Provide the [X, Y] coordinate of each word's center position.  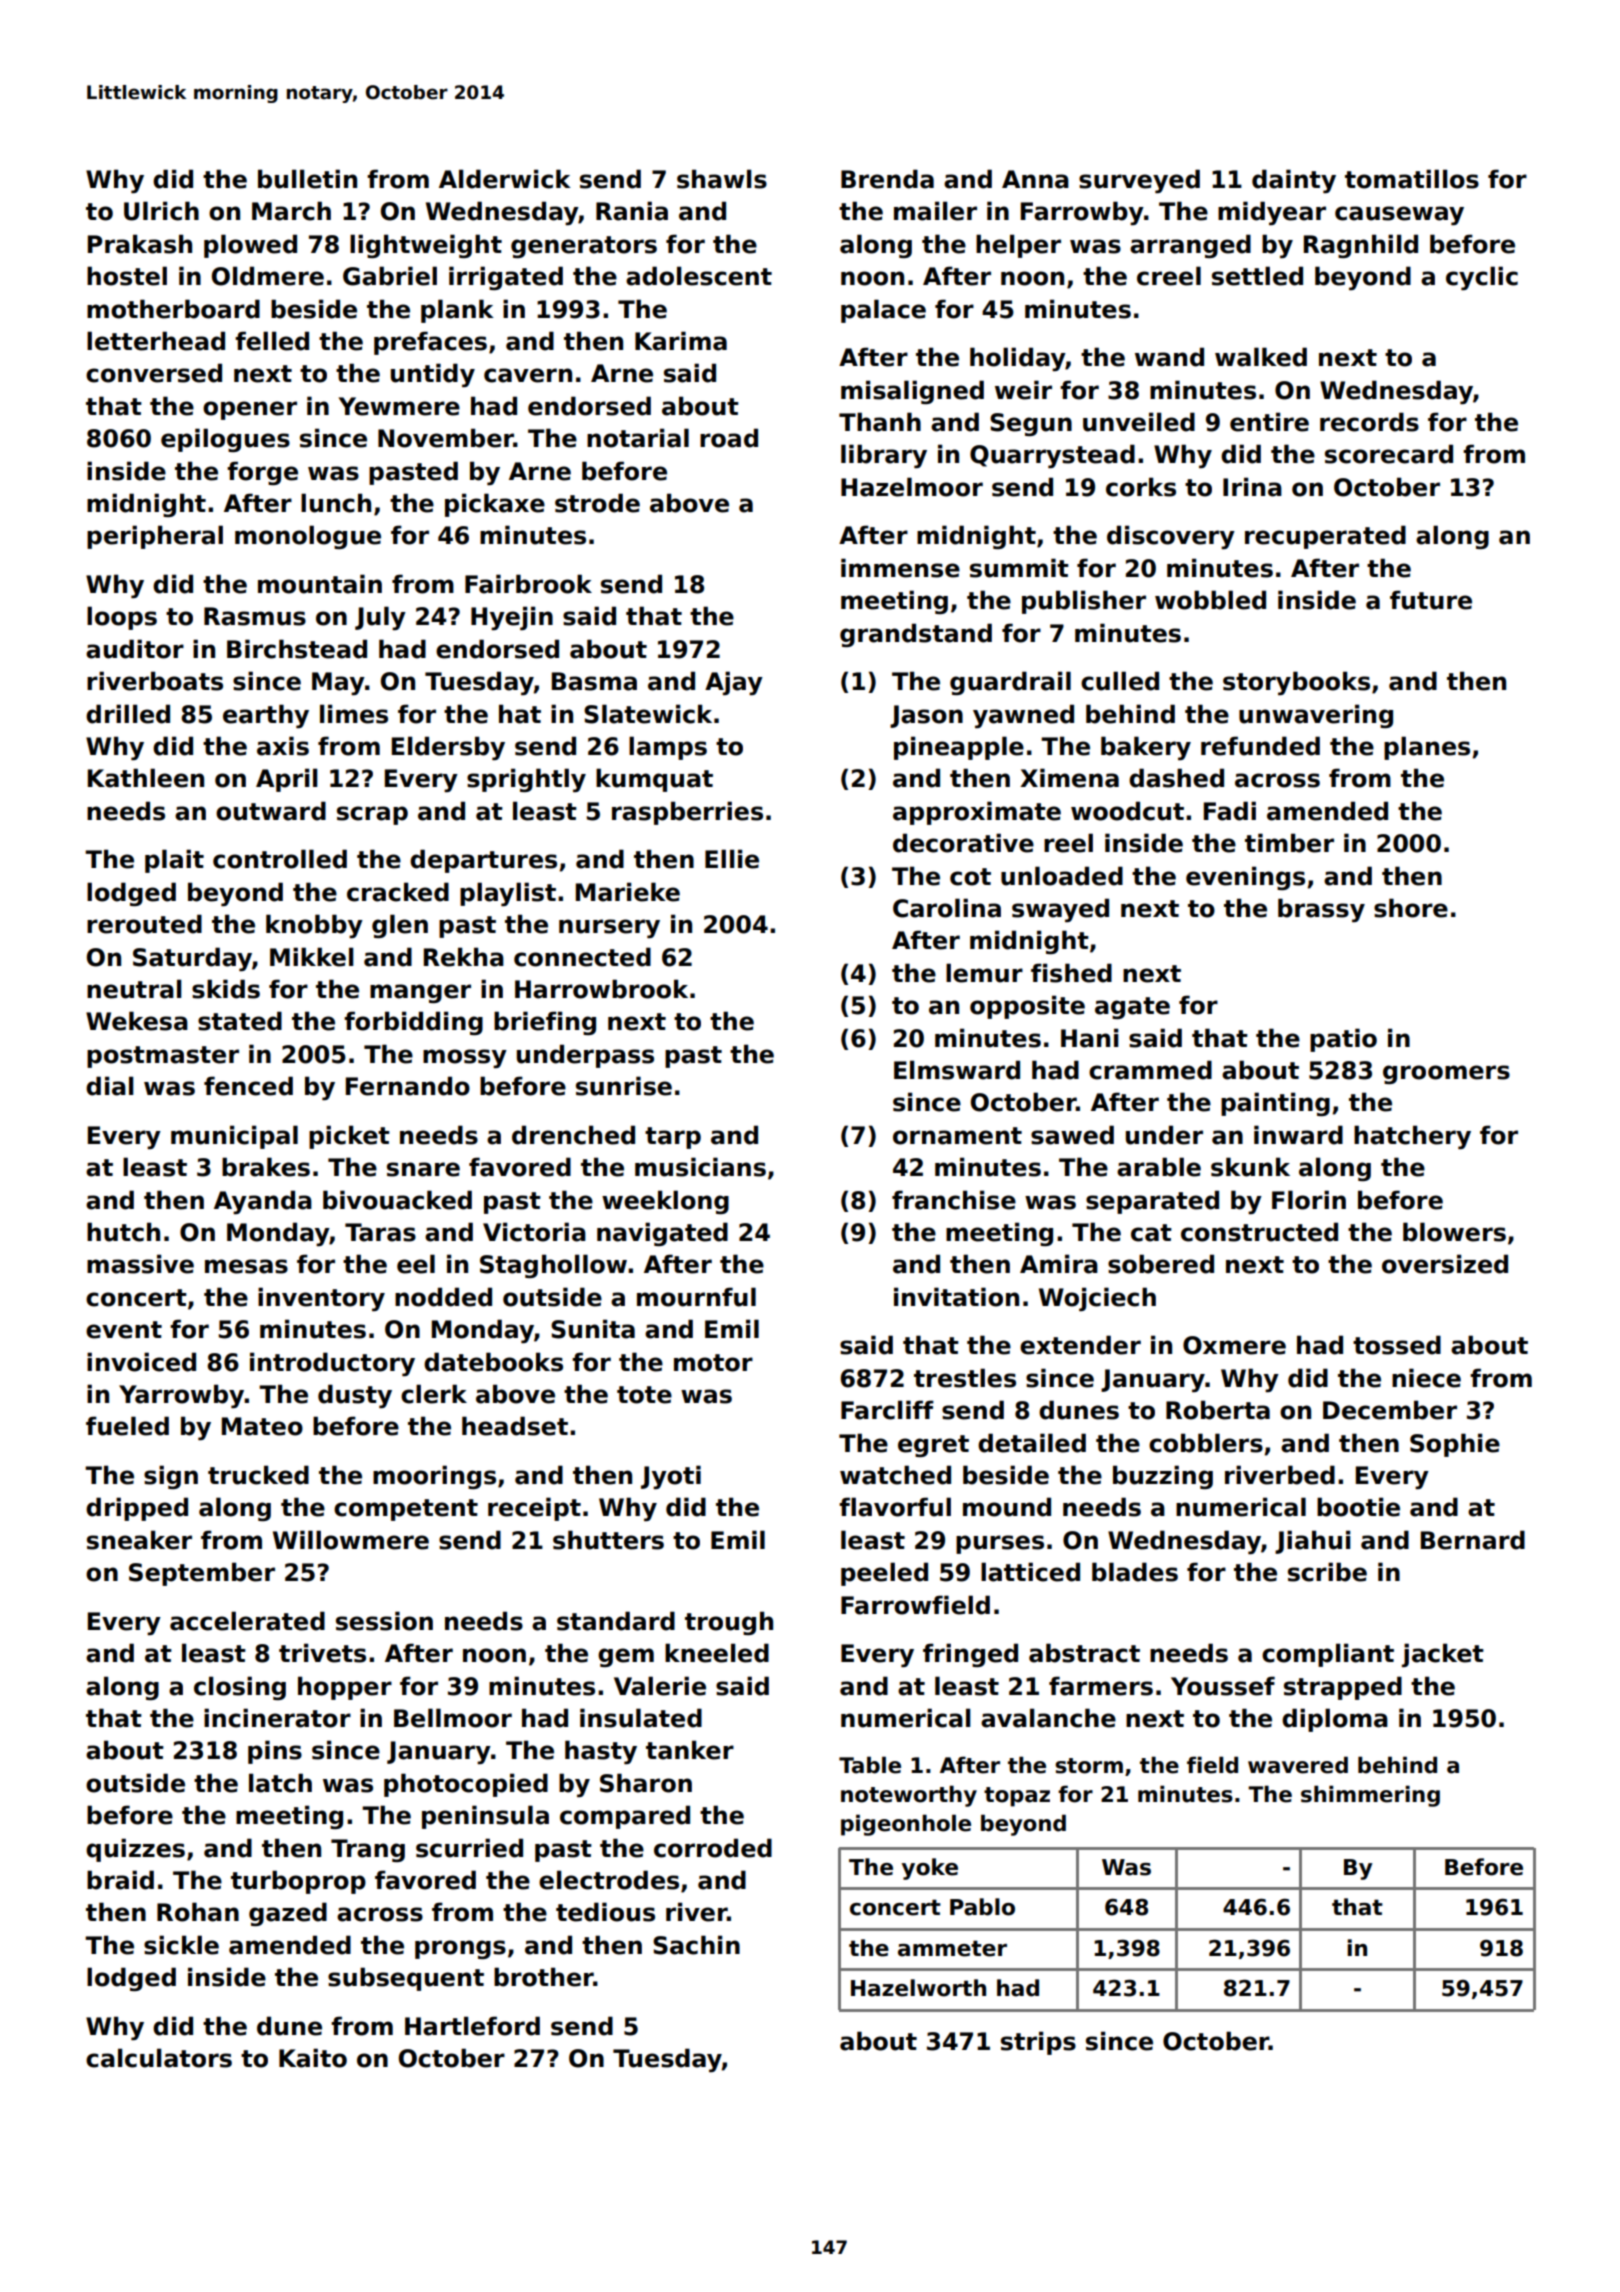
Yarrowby [182, 1396]
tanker [690, 1750]
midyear [1272, 213]
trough [729, 1623]
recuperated [1325, 537]
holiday [1017, 359]
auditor [135, 649]
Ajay [734, 683]
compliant [1328, 1655]
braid [120, 1880]
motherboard [173, 309]
